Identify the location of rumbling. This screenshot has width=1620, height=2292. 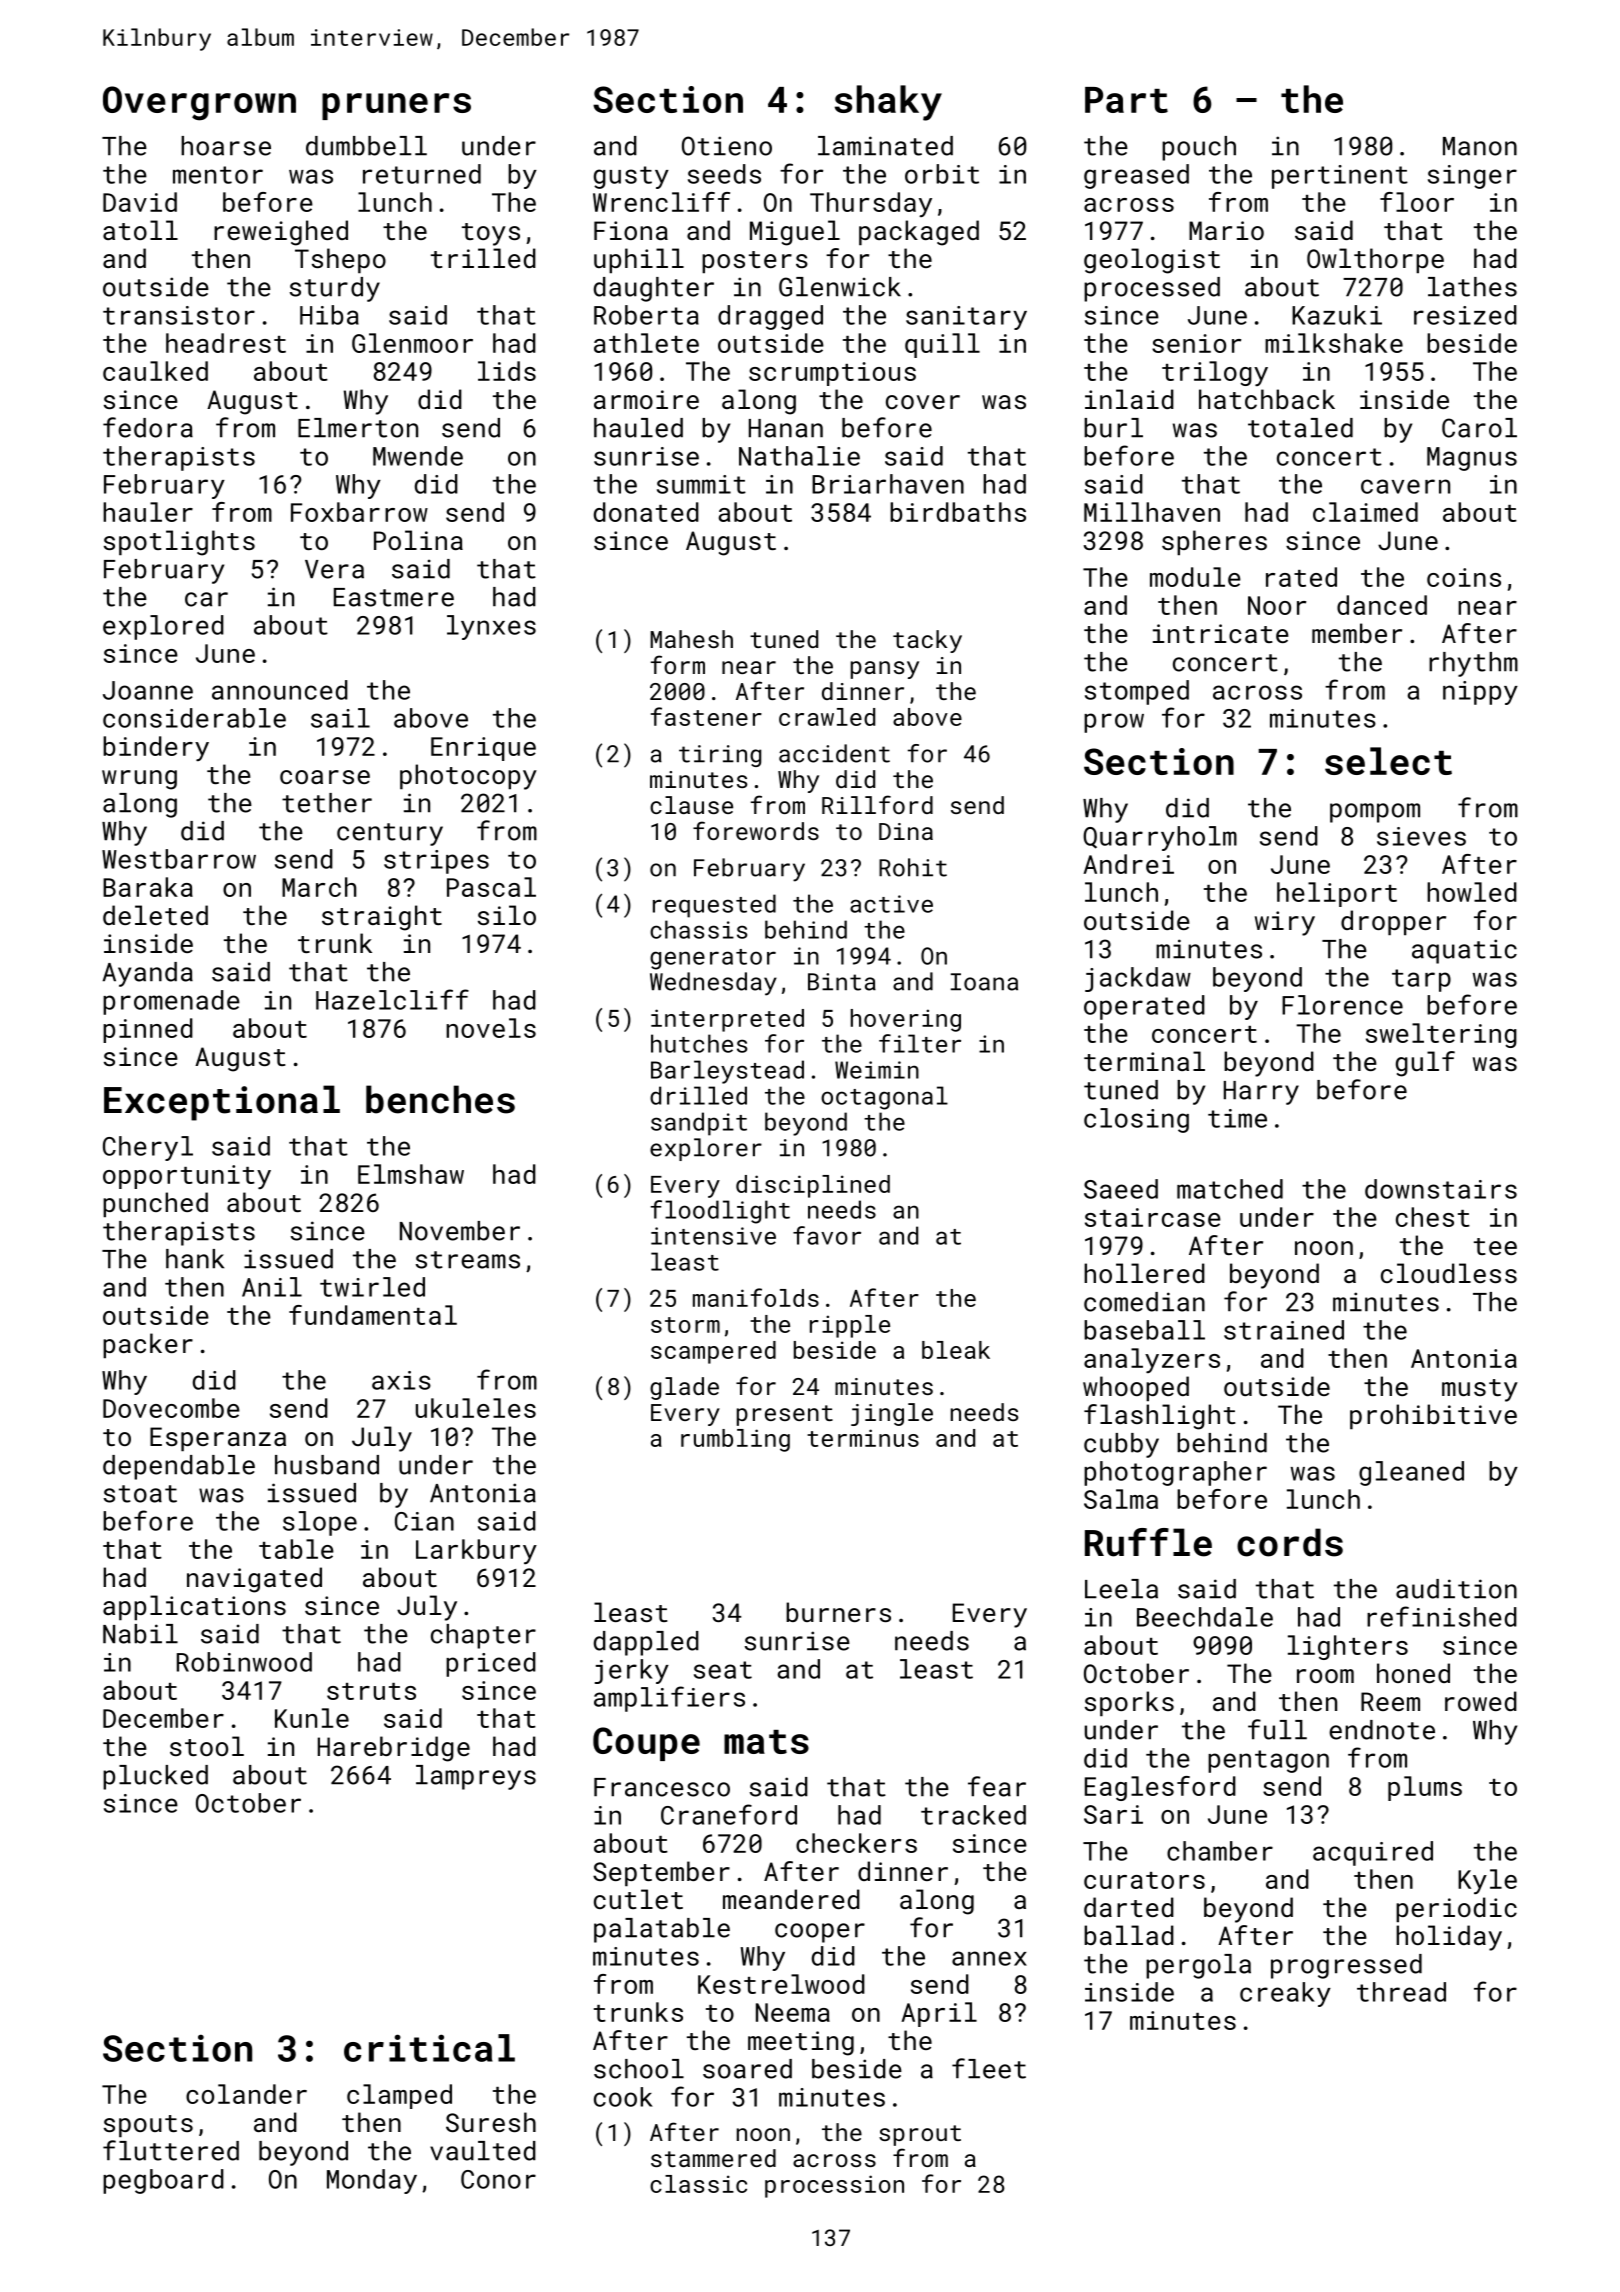
(735, 1440).
